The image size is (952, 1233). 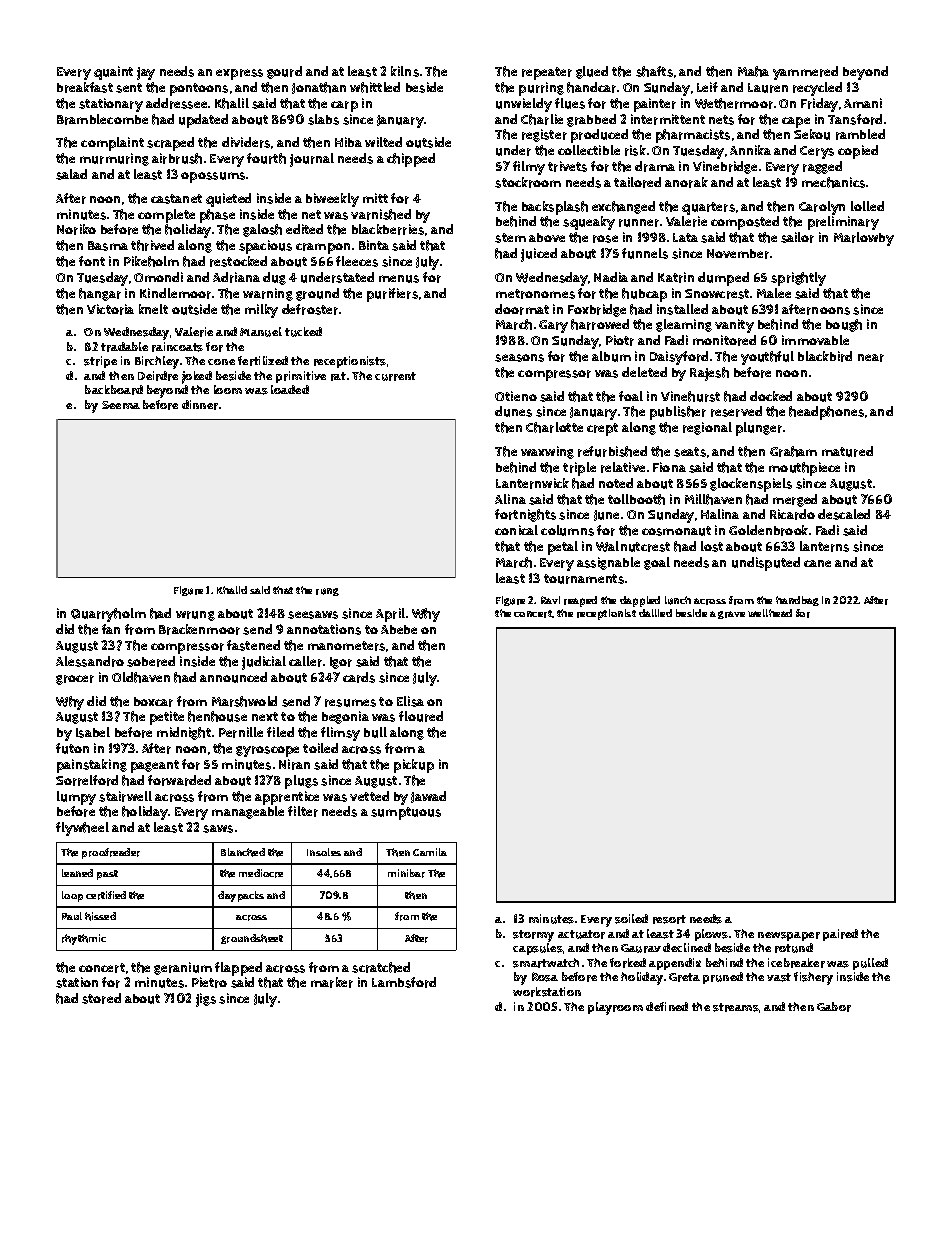 I want to click on regional, so click(x=707, y=428).
